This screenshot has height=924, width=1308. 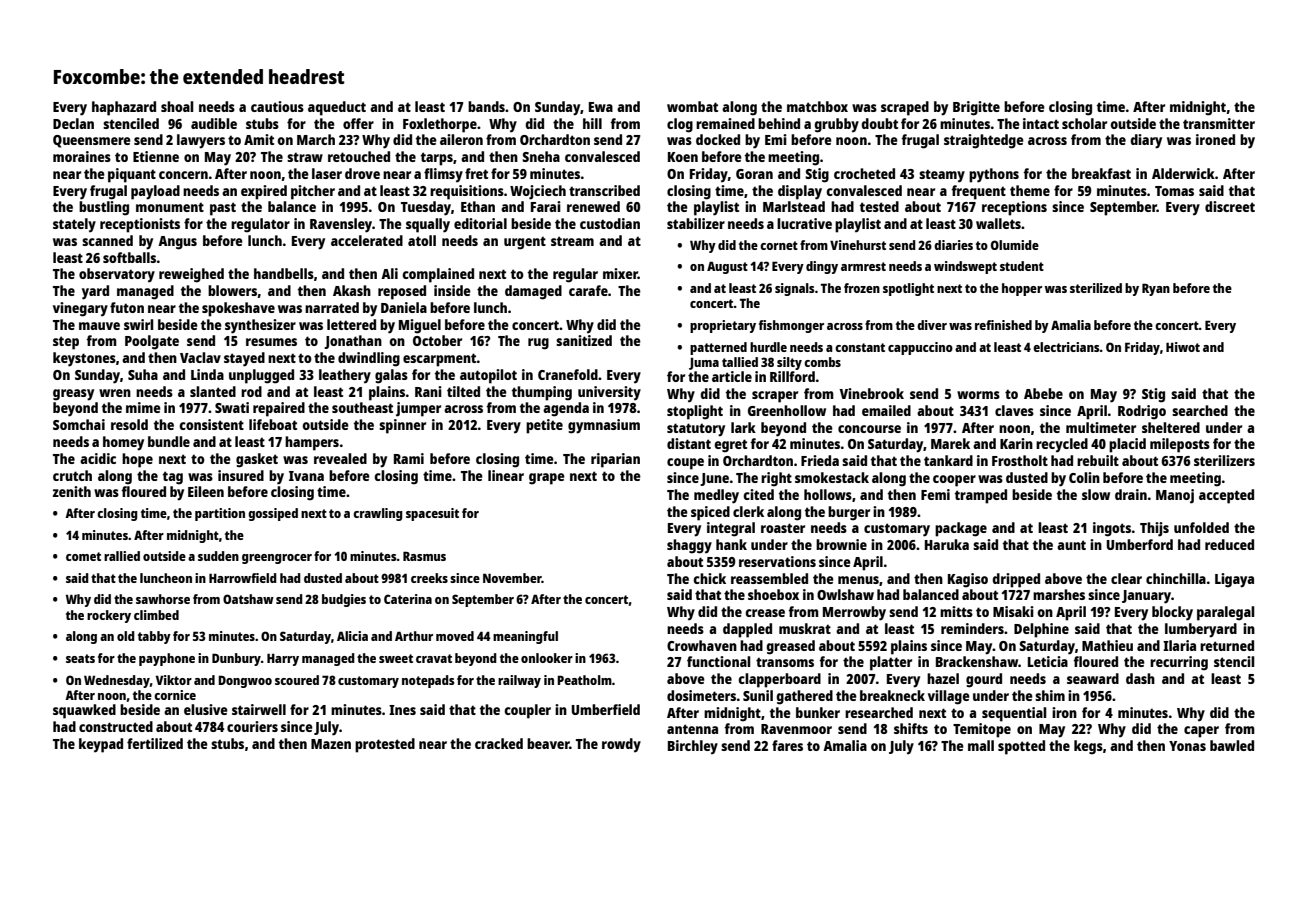 I want to click on Hiwot, so click(x=1183, y=347).
